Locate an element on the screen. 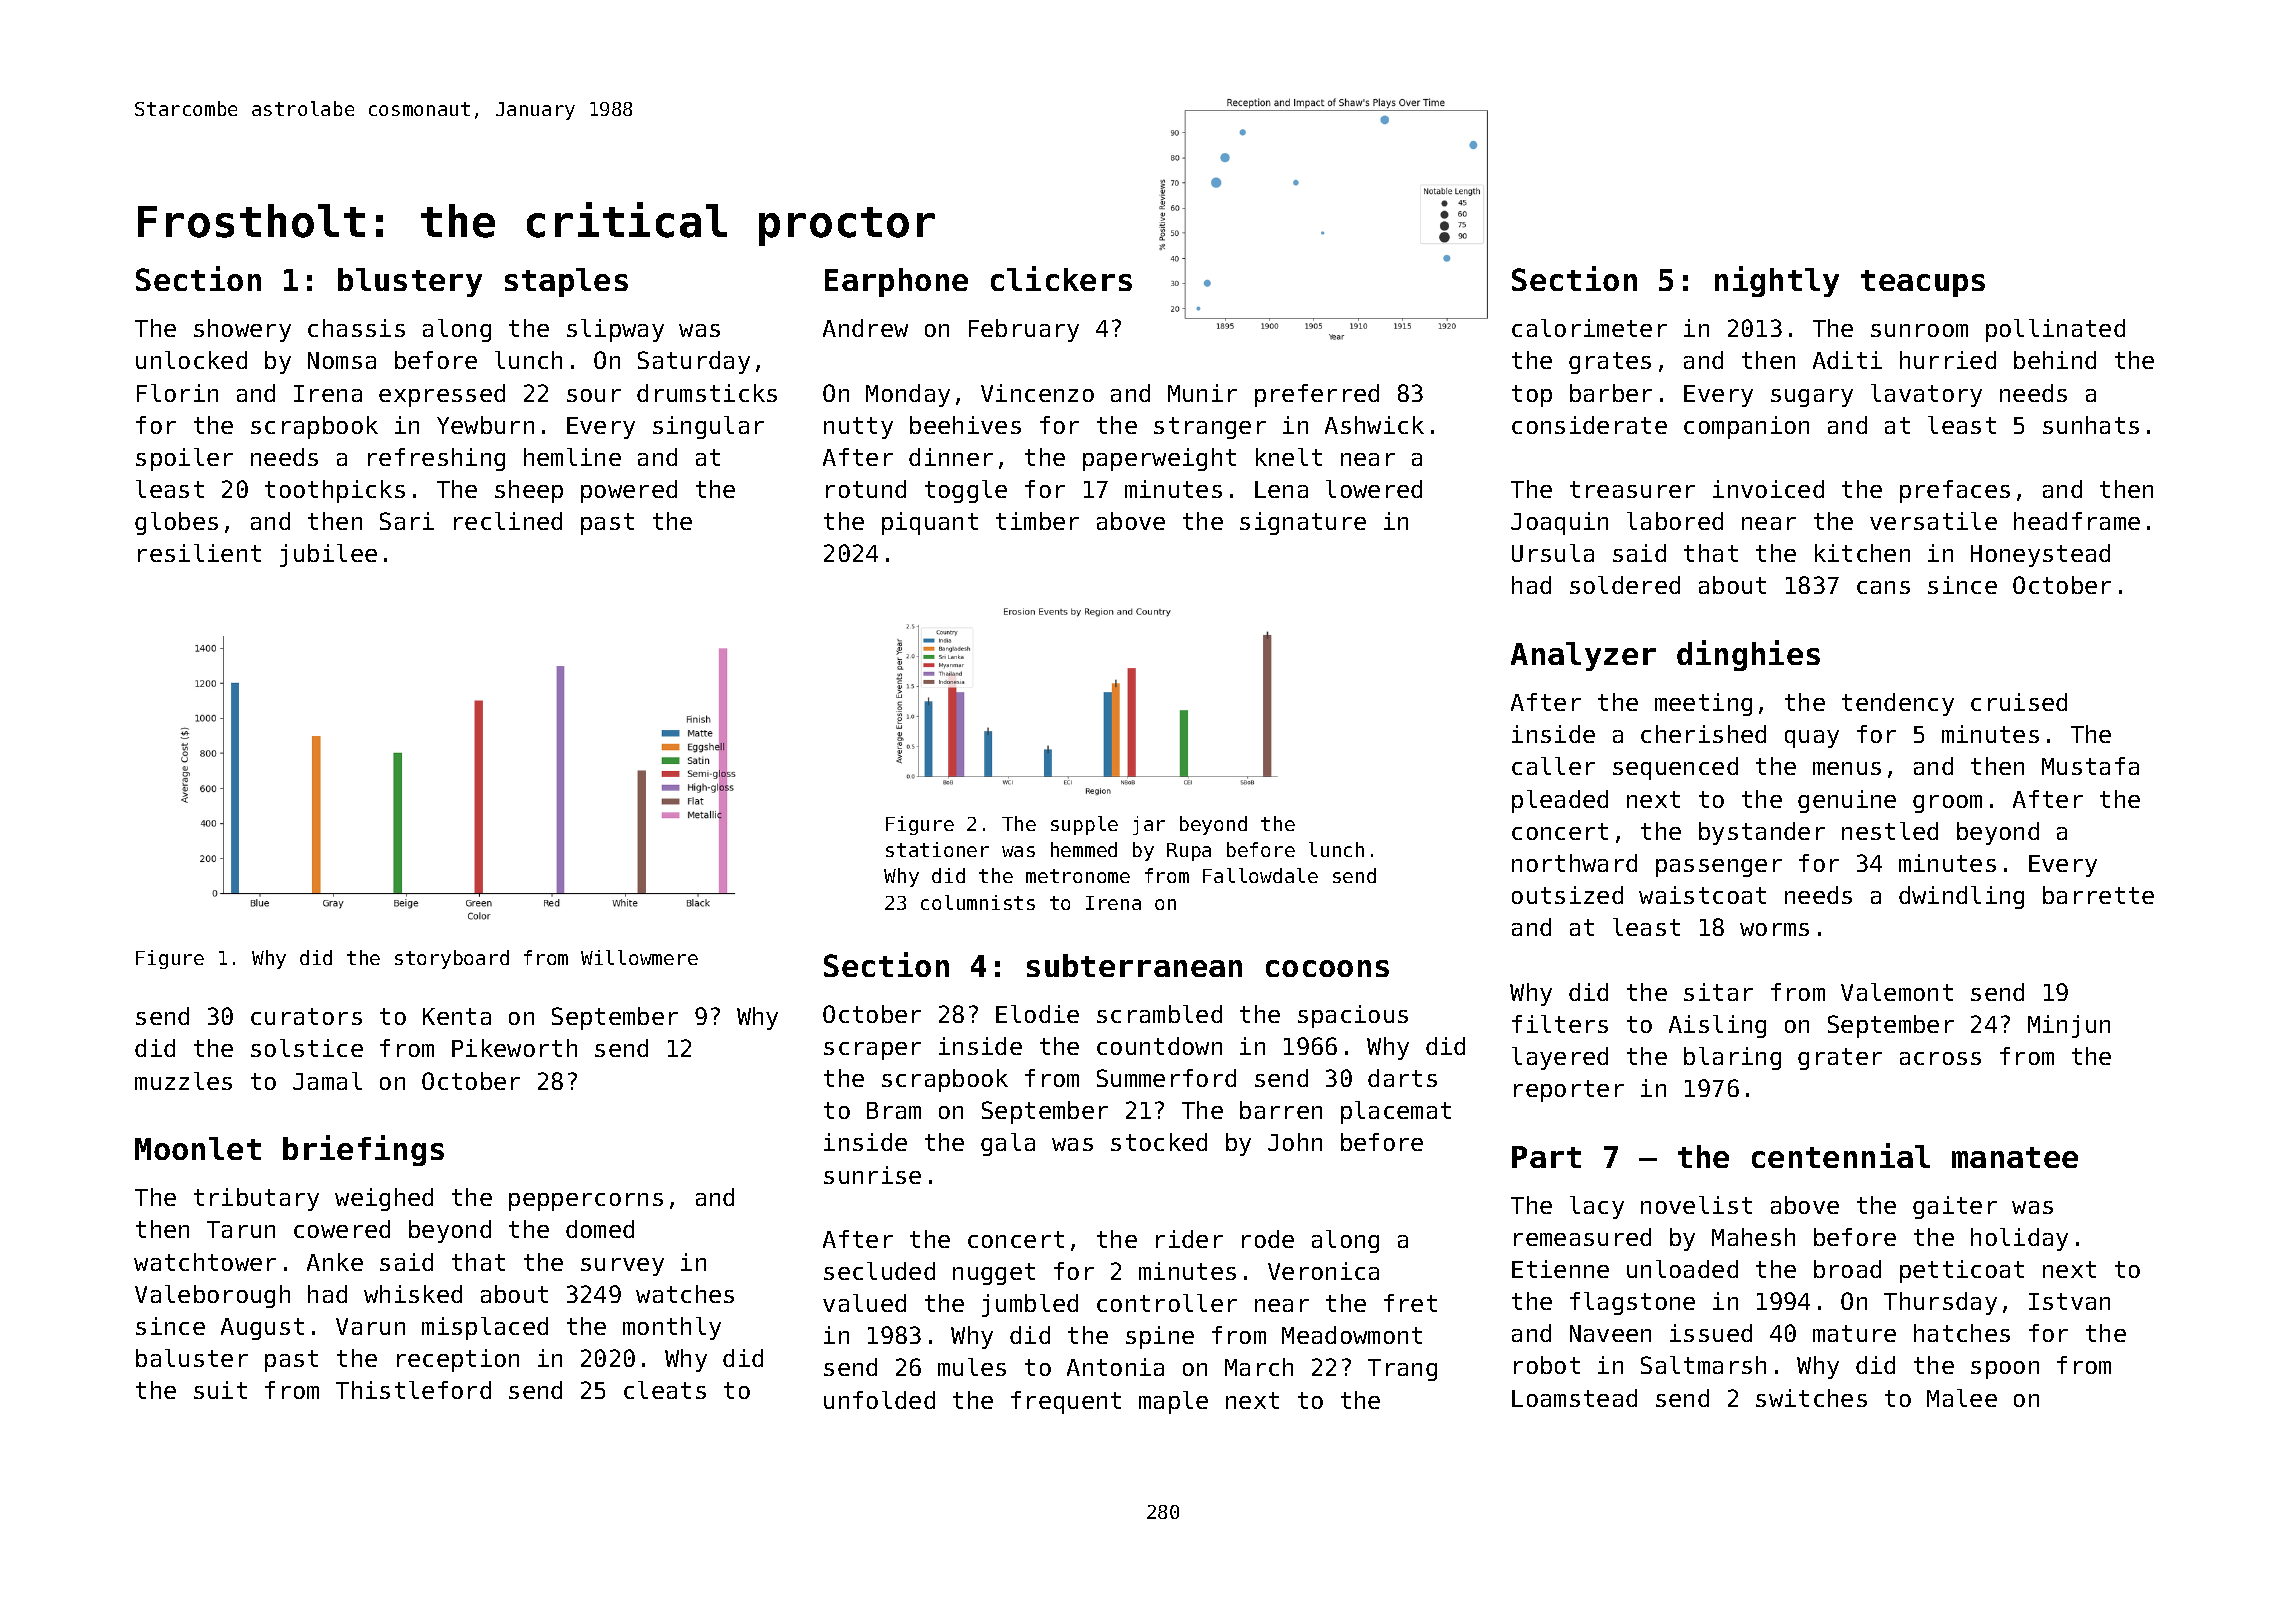  Pikeworth is located at coordinates (514, 1048).
